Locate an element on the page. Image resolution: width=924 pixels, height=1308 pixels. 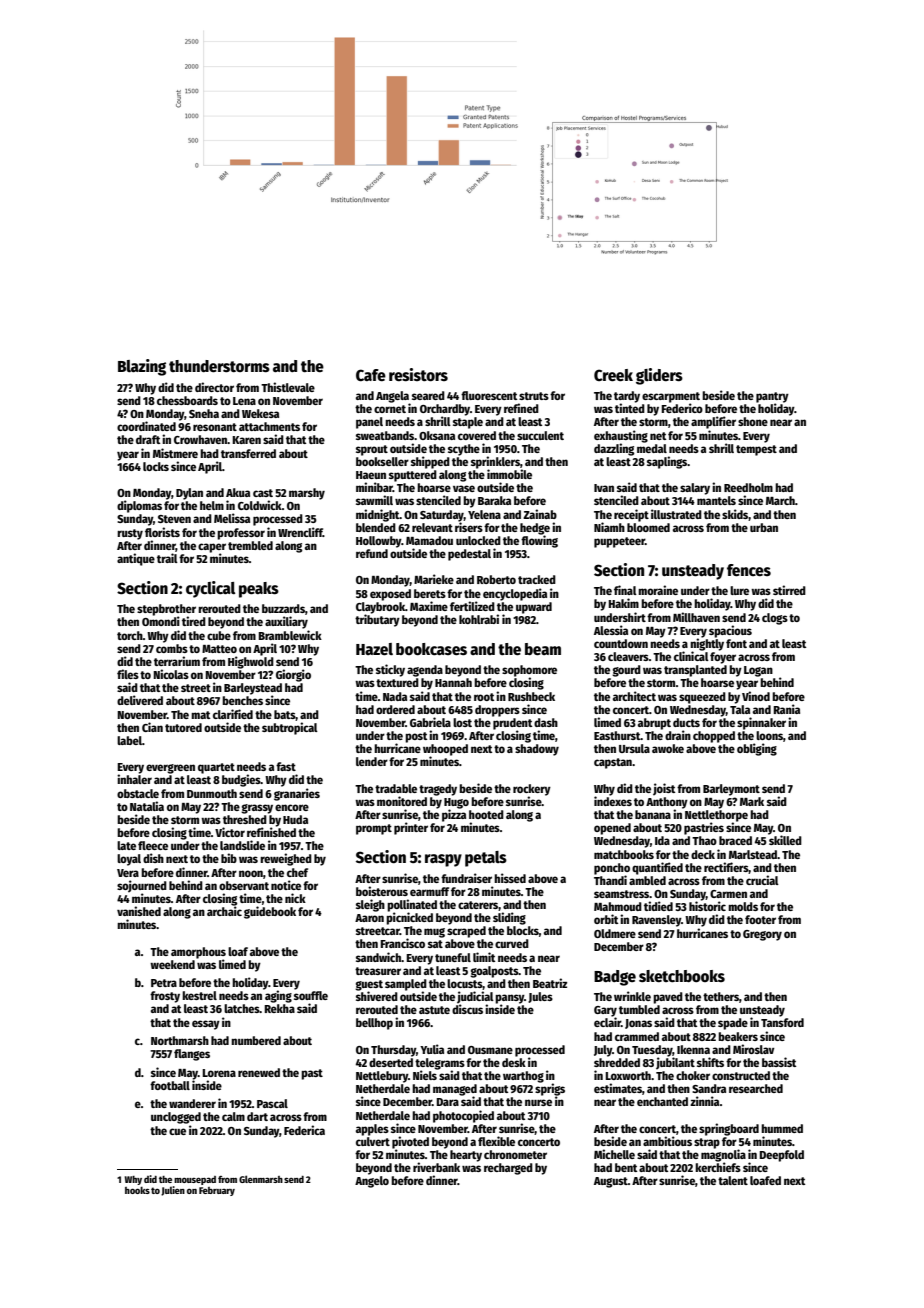
helm is located at coordinates (212, 505).
